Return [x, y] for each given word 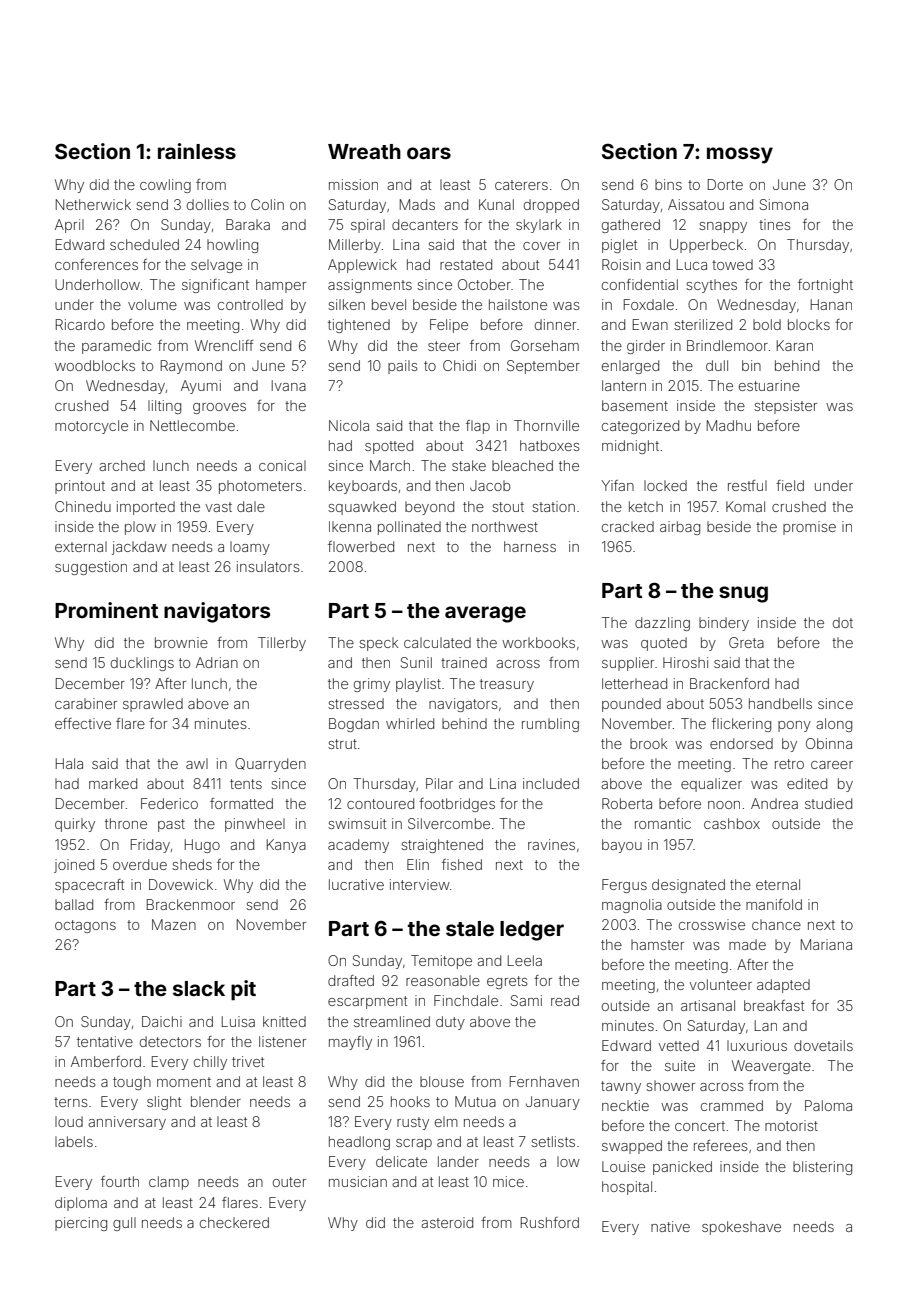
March [390, 465]
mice [508, 1181]
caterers [521, 185]
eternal [778, 884]
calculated [437, 642]
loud [69, 1121]
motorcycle [91, 427]
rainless [197, 151]
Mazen [174, 924]
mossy [740, 155]
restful [747, 485]
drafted [351, 980]
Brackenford [729, 683]
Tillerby [282, 644]
